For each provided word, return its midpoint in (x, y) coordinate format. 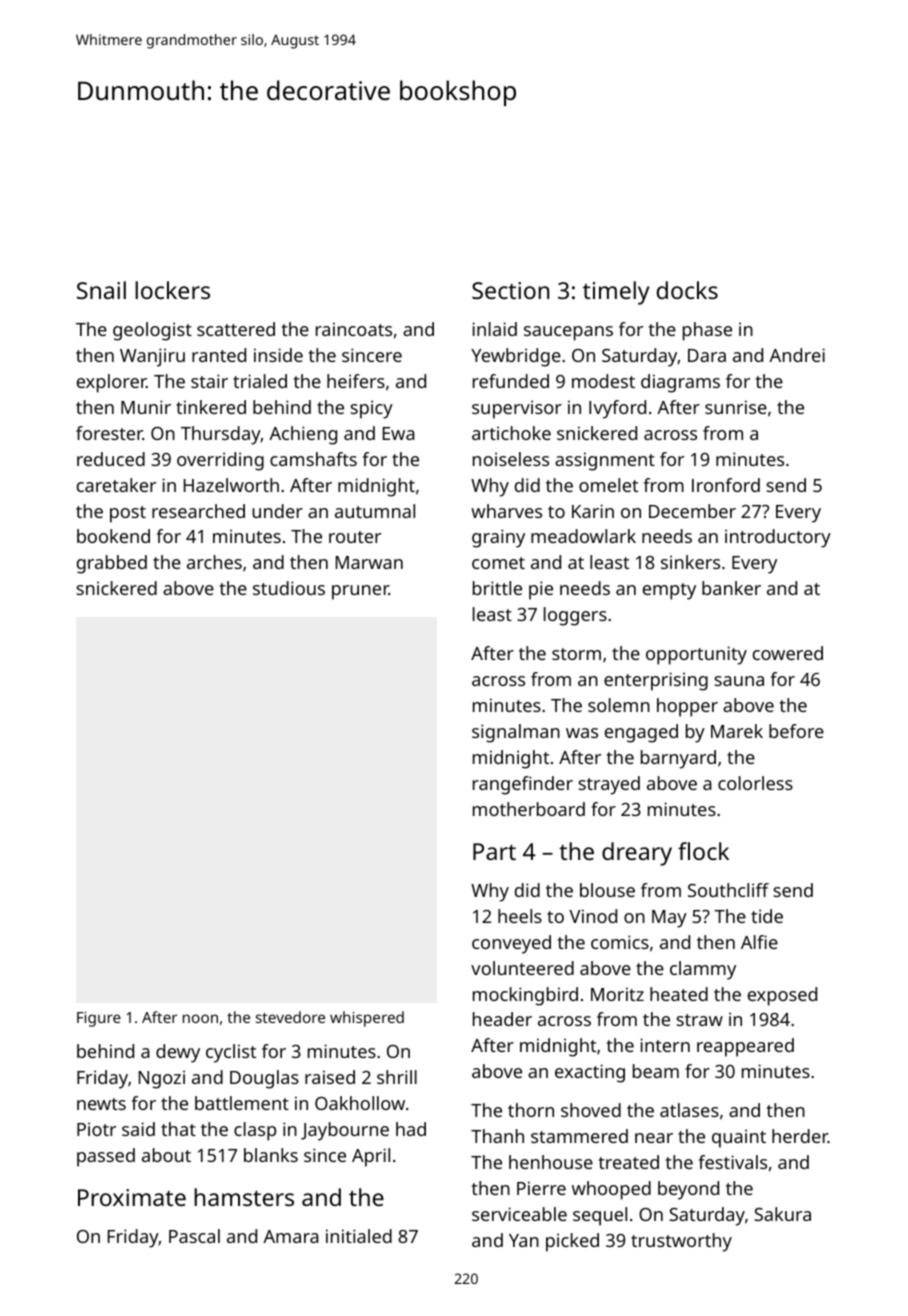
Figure (99, 1019)
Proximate (132, 1197)
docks (687, 290)
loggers (575, 616)
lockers (172, 290)
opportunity (696, 655)
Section (510, 290)
